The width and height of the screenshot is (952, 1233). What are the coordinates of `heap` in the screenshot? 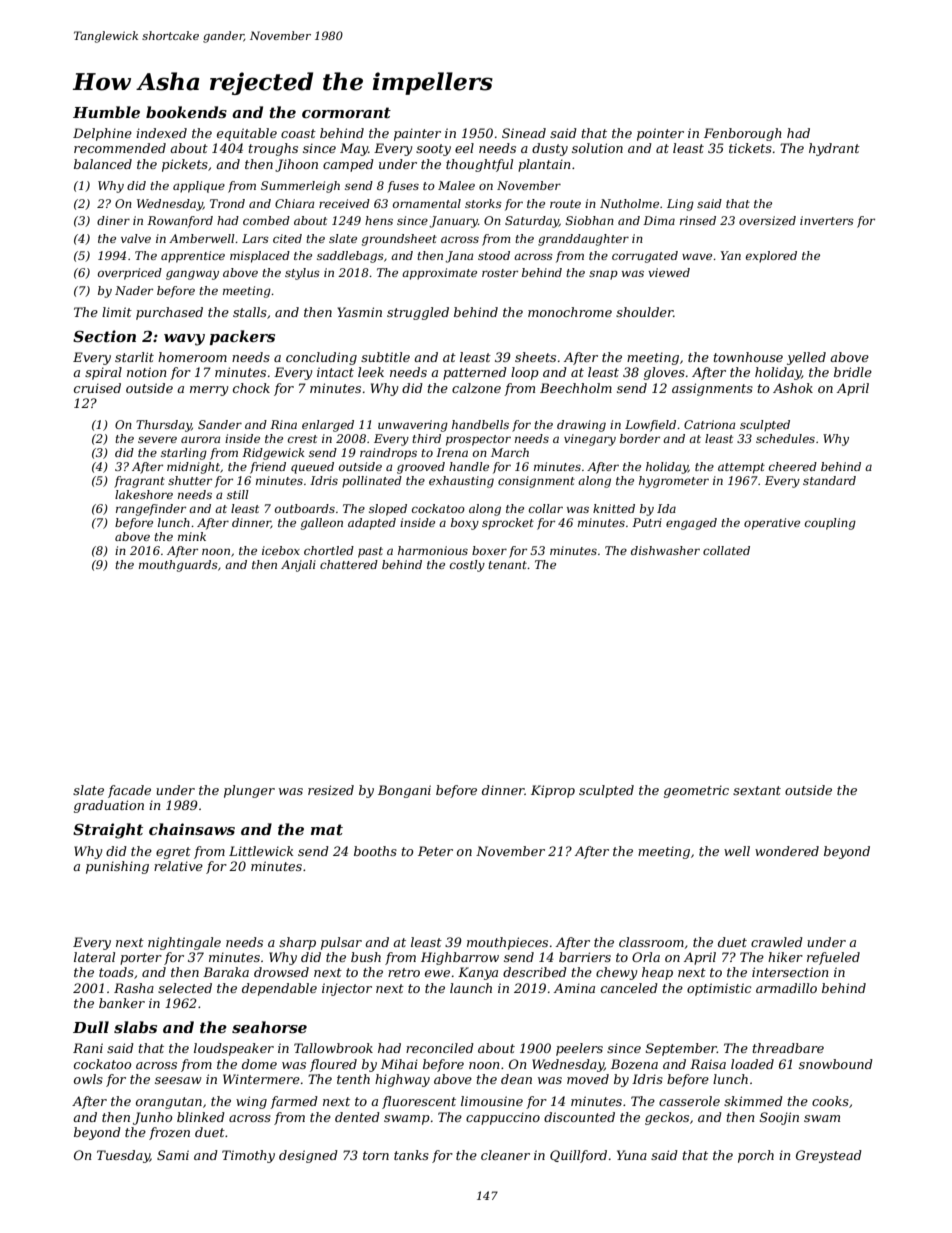 It's located at (657, 973).
